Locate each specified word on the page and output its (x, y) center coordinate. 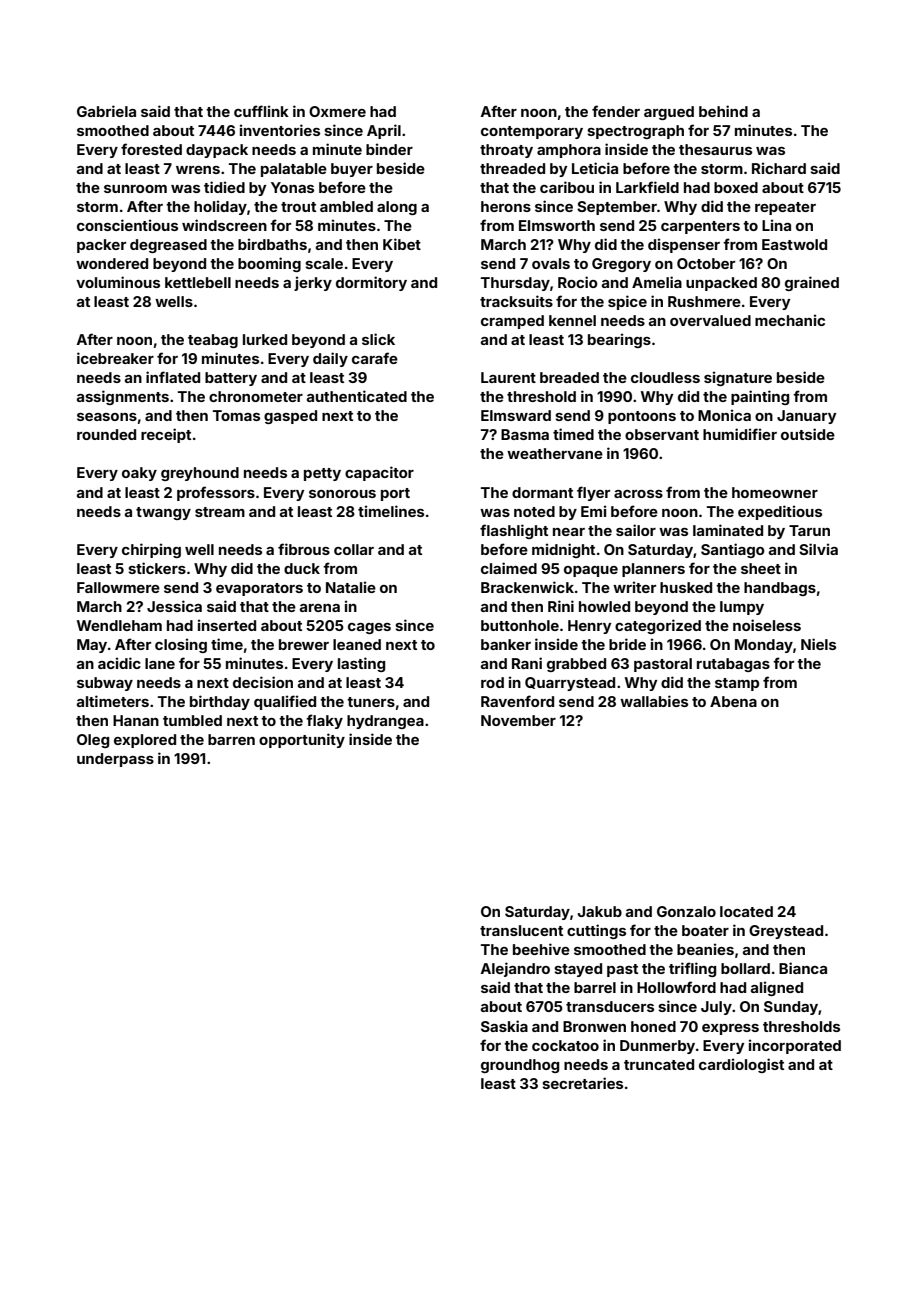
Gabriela (106, 111)
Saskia (504, 1026)
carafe (375, 358)
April (384, 131)
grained (812, 283)
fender (616, 111)
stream (220, 512)
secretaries (582, 1083)
